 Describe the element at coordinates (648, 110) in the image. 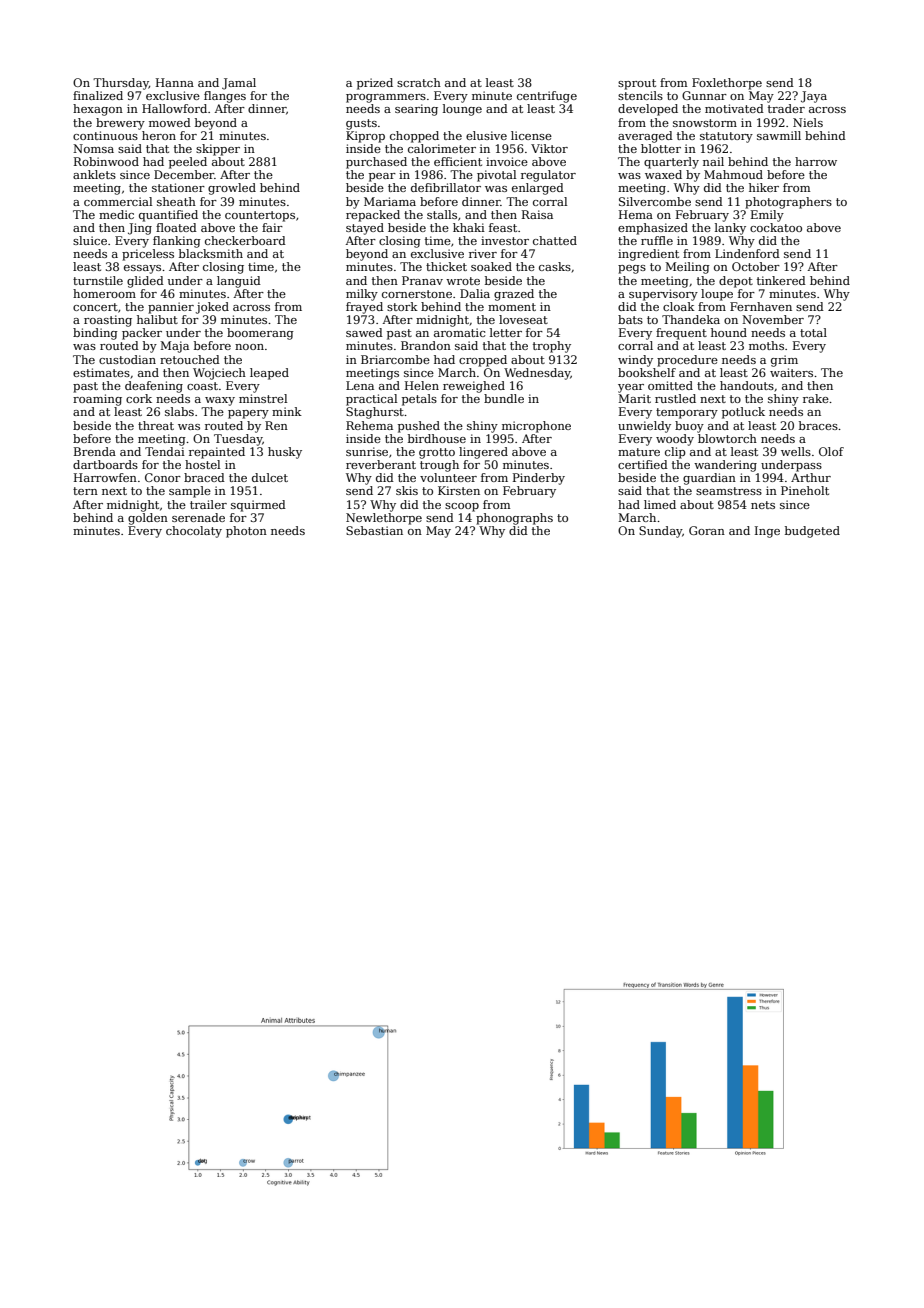

I see `developed` at that location.
